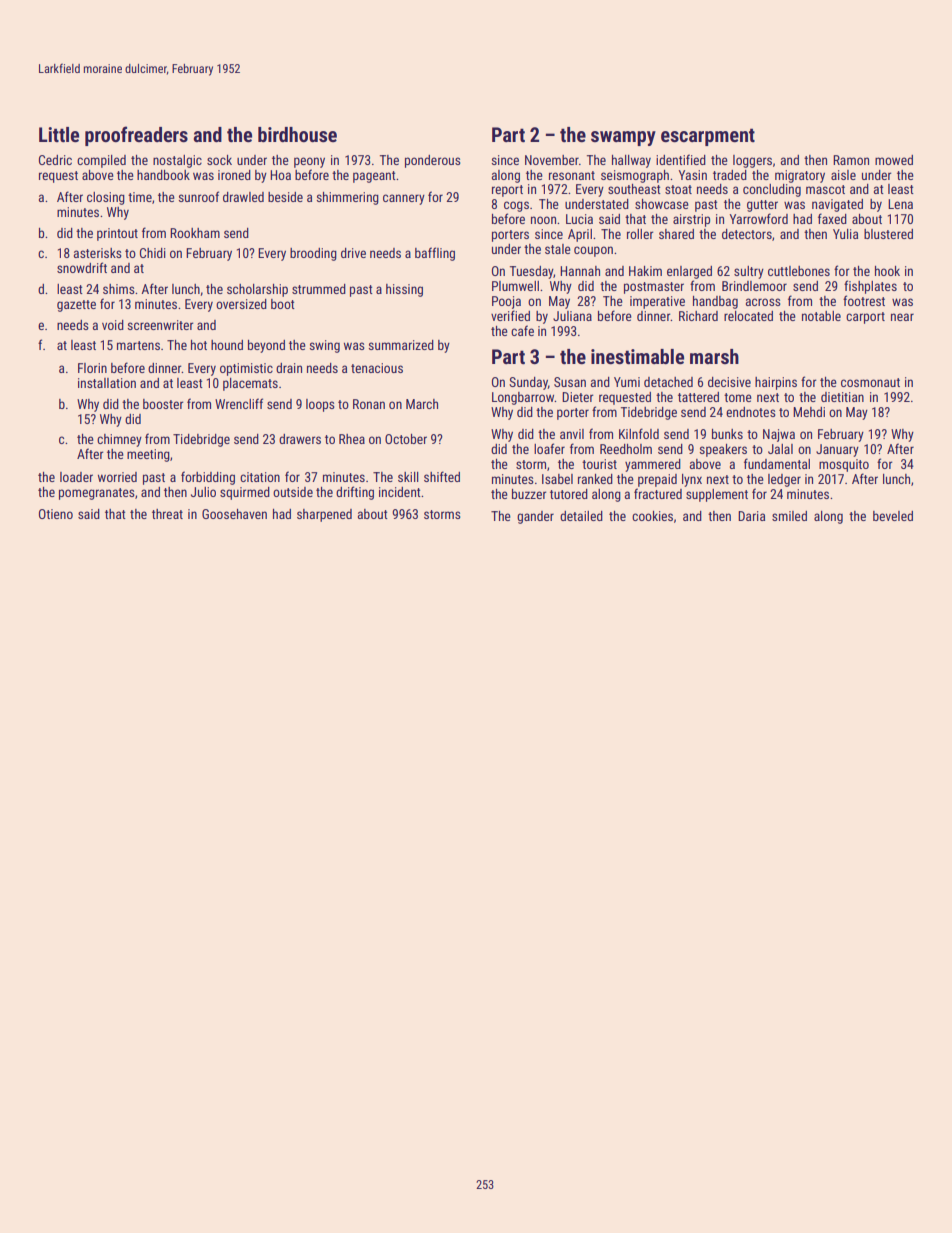 This document has height=1233, width=952. Describe the element at coordinates (708, 137) in the document. I see `escarpment` at that location.
